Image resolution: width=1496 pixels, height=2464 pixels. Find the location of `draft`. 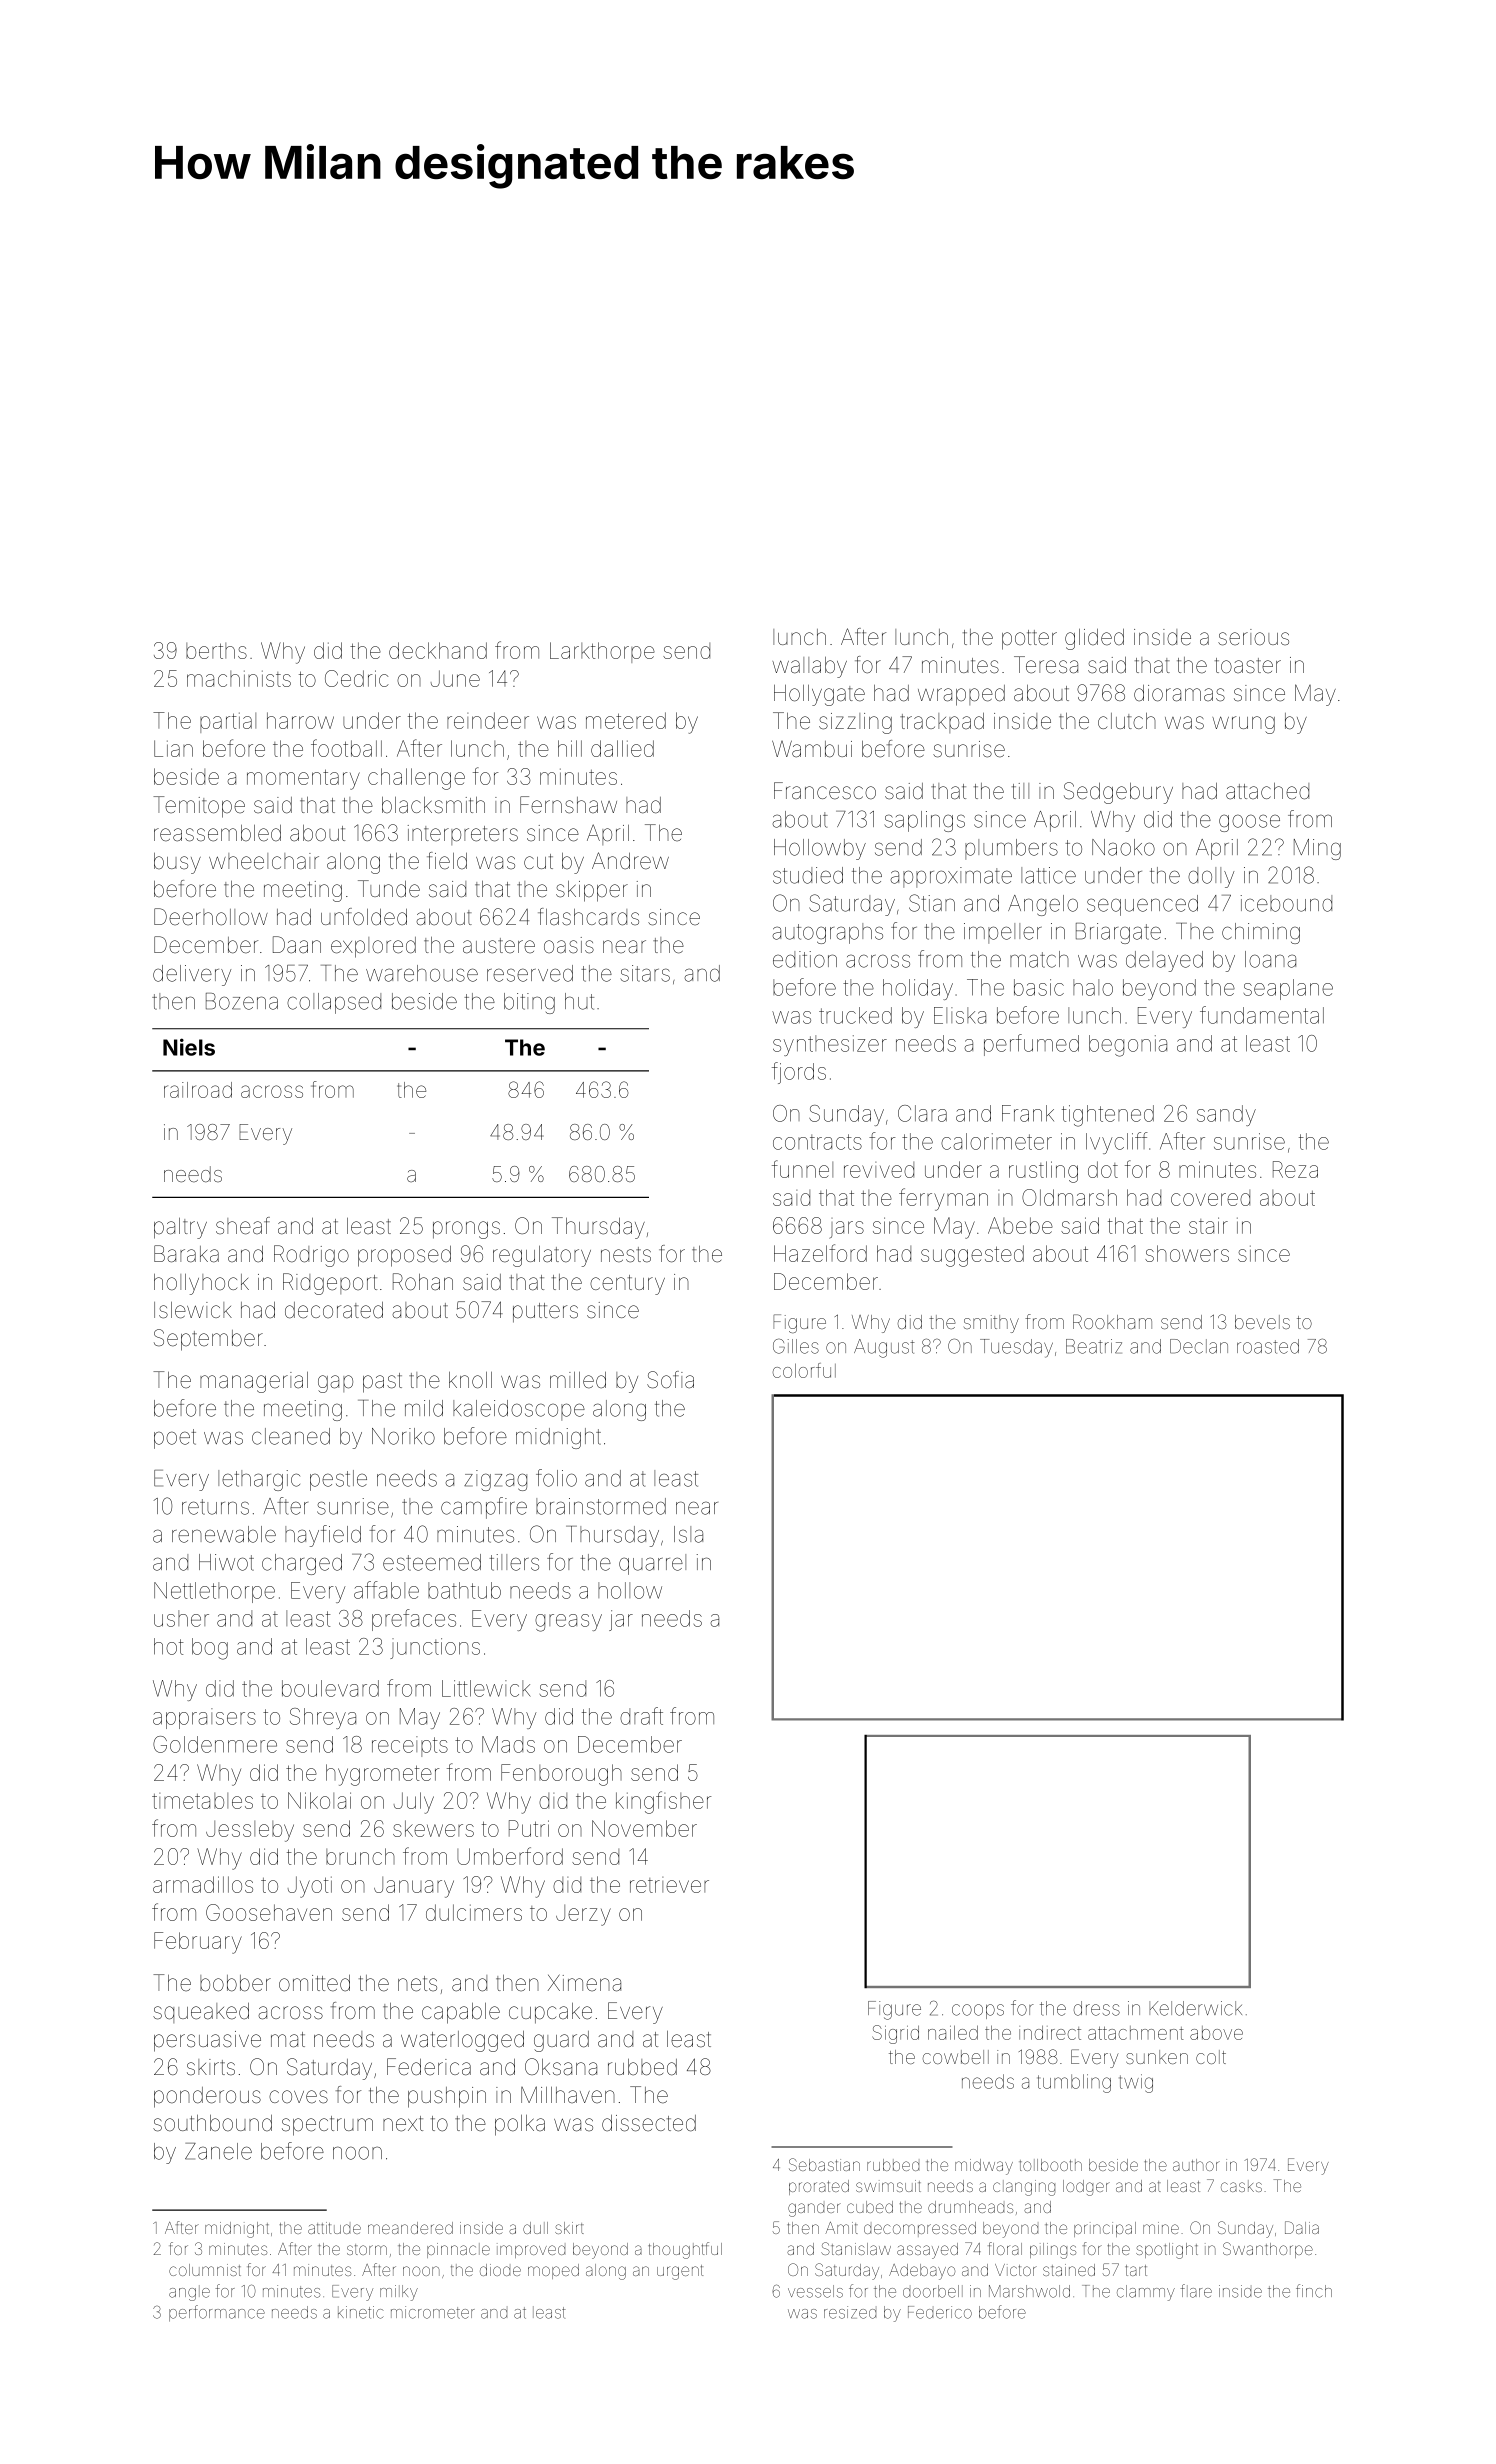

draft is located at coordinates (641, 1716).
